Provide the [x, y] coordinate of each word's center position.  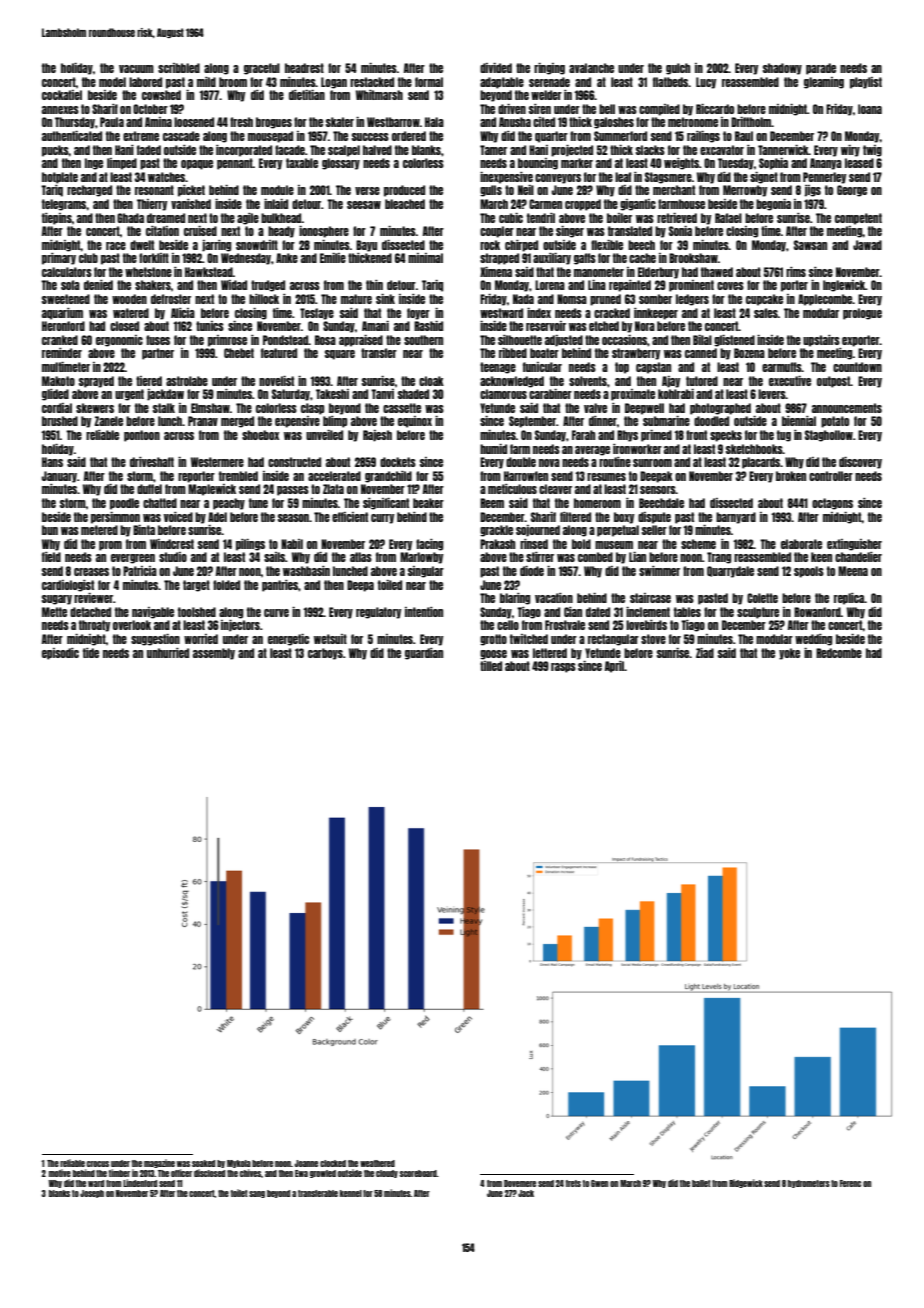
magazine [159, 1163]
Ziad [705, 653]
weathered [377, 1163]
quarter [551, 137]
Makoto [58, 381]
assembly [214, 654]
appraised [361, 341]
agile [248, 219]
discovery [860, 463]
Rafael [728, 218]
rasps [563, 668]
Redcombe [839, 653]
